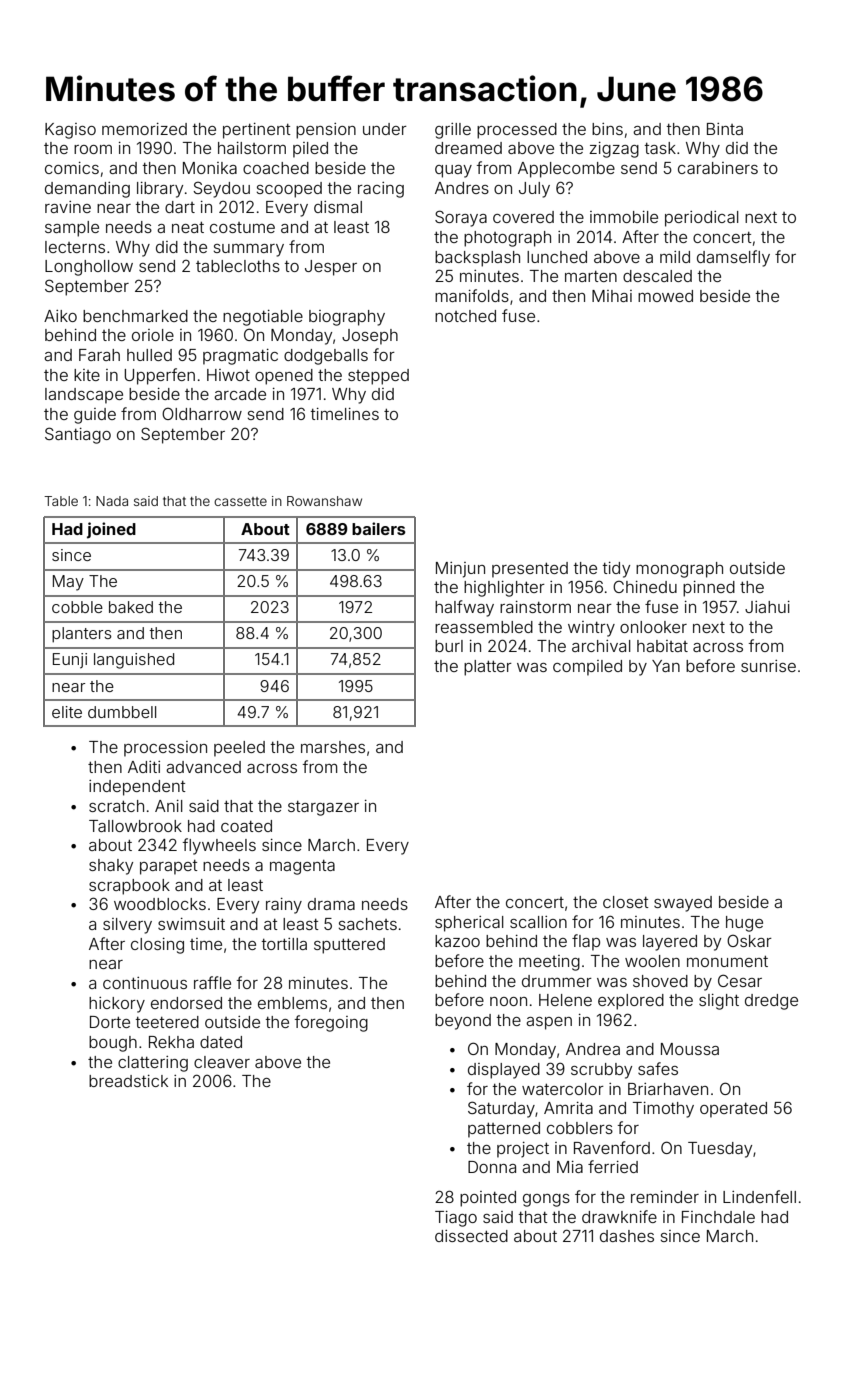  I want to click on pension, so click(326, 131).
